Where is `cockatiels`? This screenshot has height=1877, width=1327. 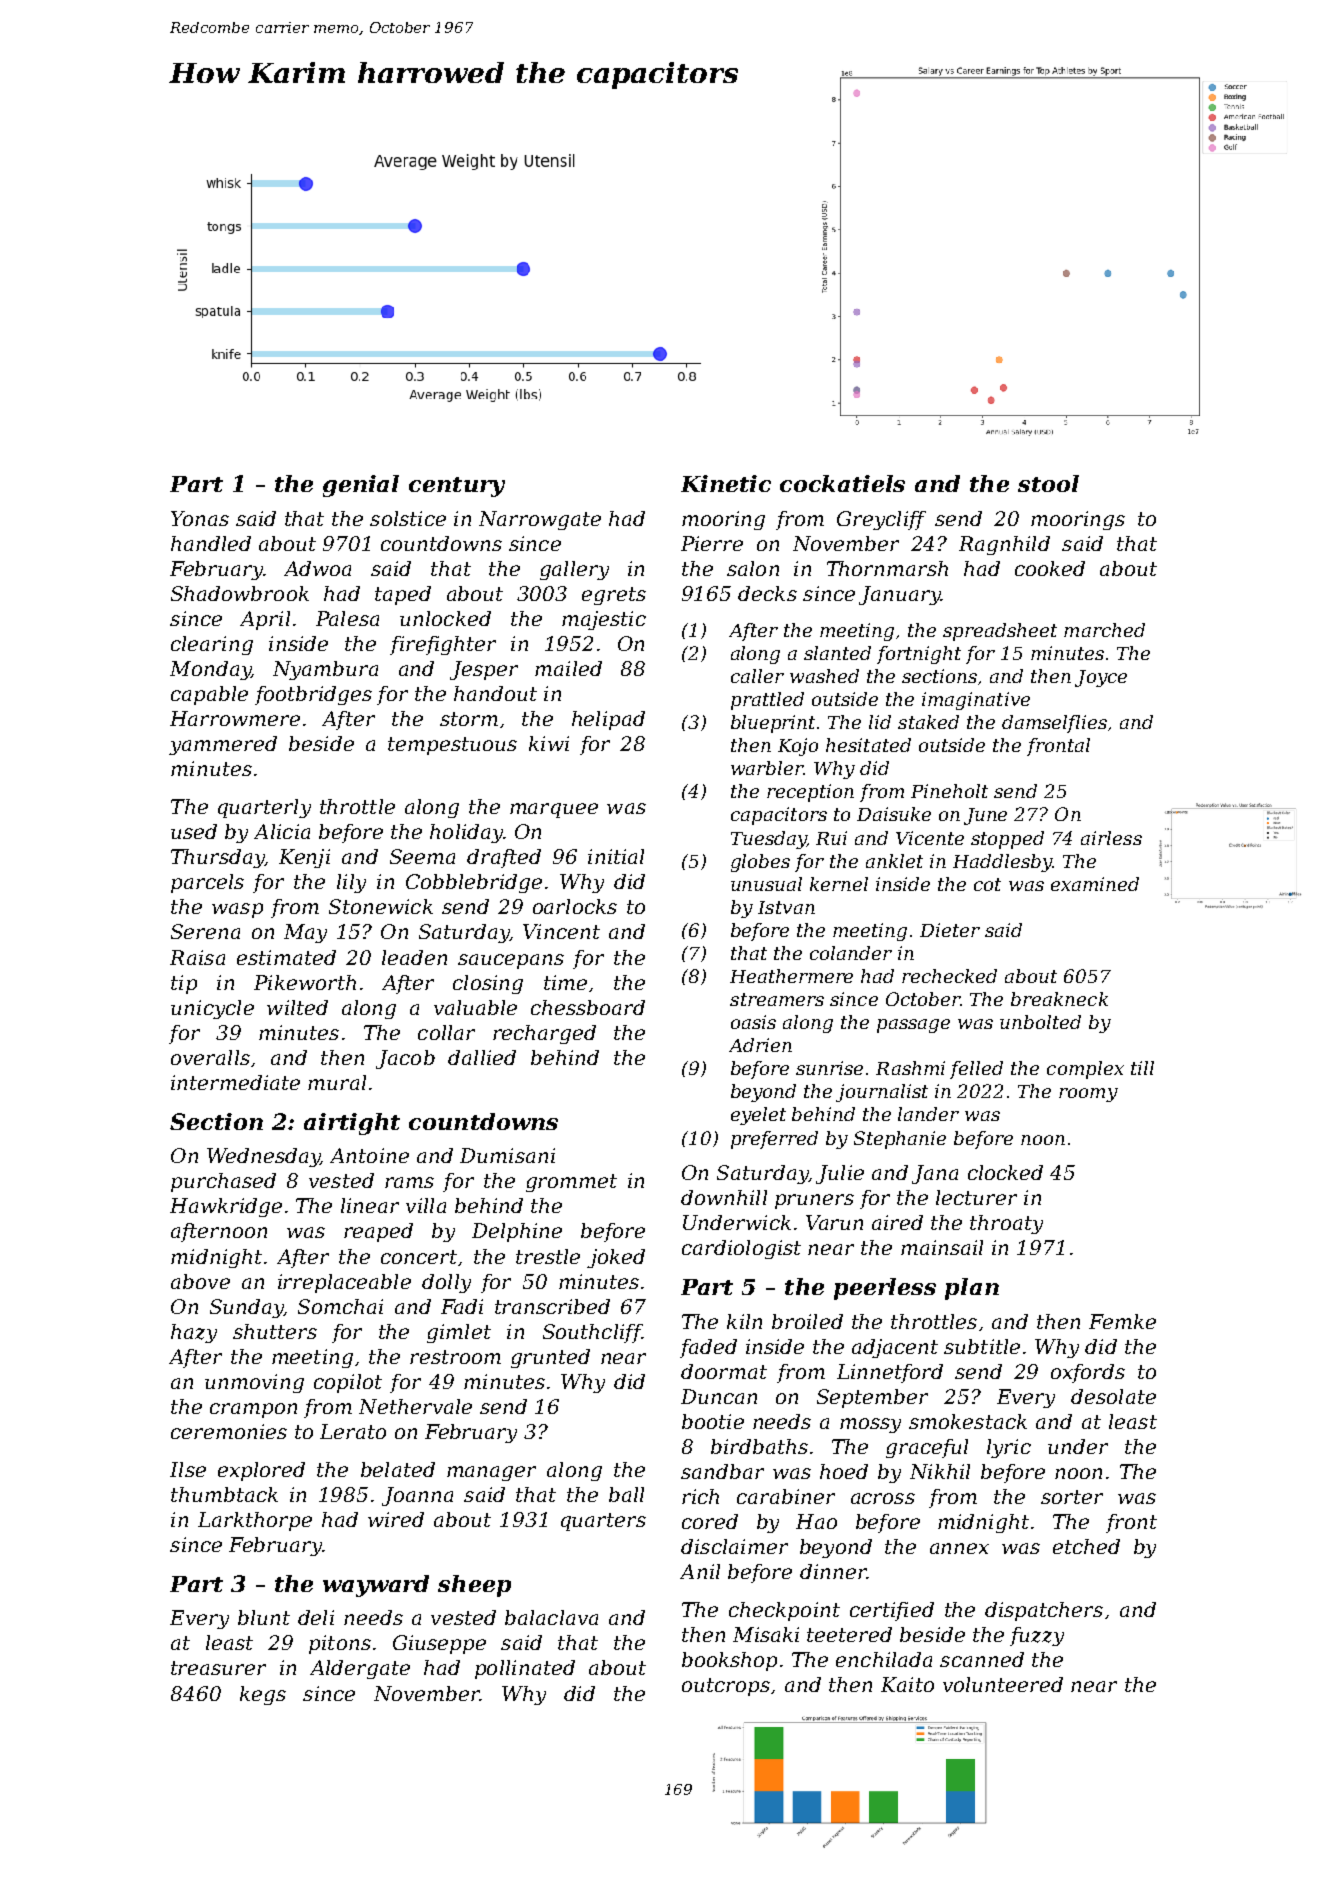 cockatiels is located at coordinates (842, 483).
